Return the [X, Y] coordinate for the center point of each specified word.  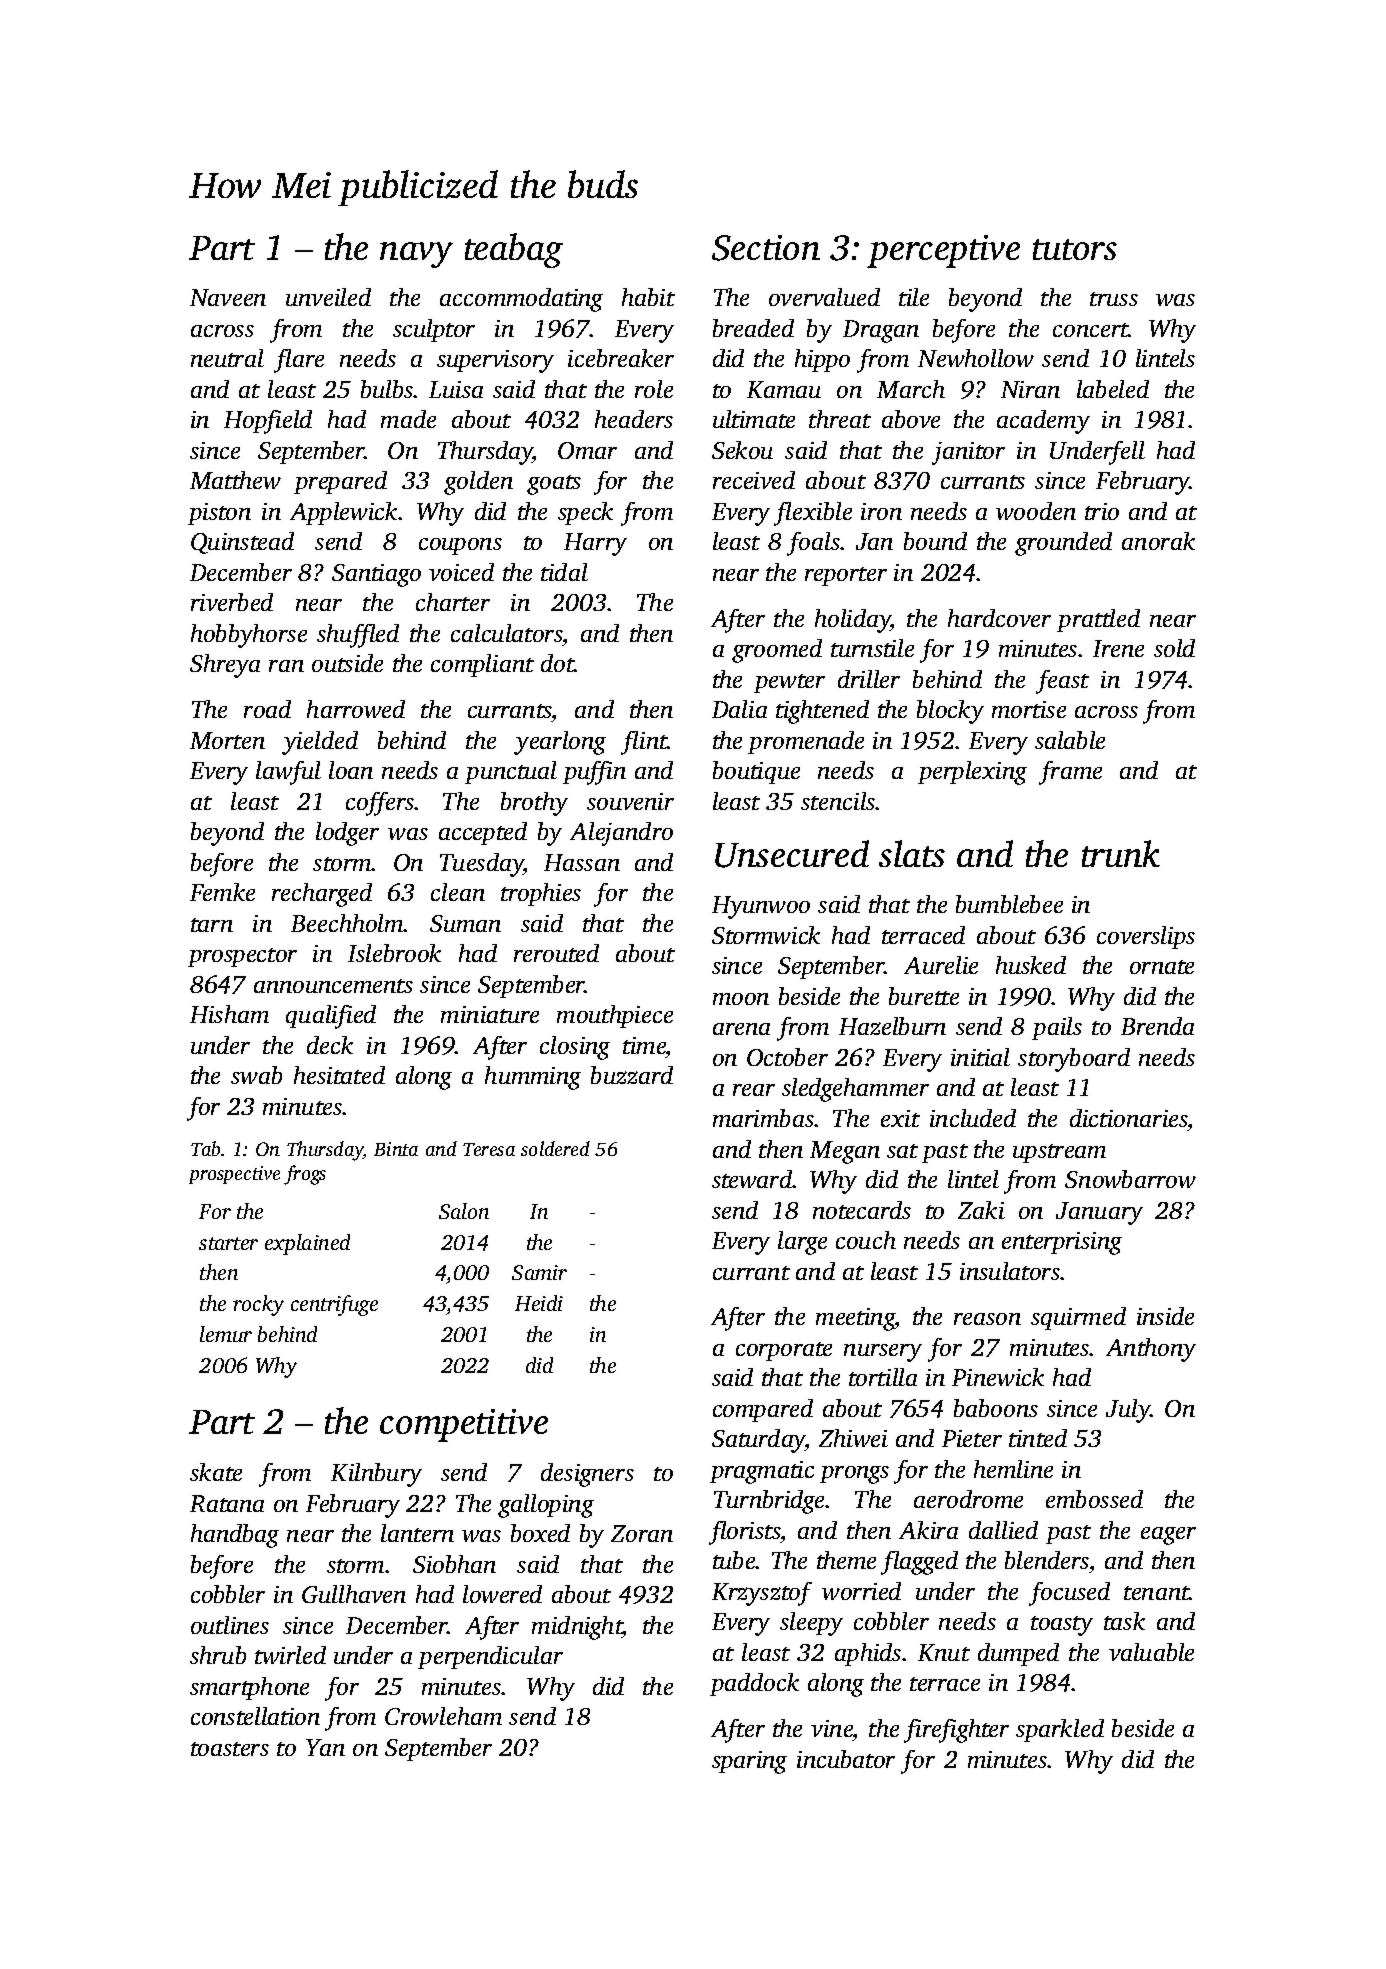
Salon [464, 1211]
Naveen [228, 297]
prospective [234, 1175]
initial [980, 1057]
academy [1043, 422]
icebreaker [621, 358]
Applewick [344, 513]
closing [575, 1048]
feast [1062, 682]
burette [924, 996]
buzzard [632, 1075]
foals [813, 544]
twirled [290, 1655]
